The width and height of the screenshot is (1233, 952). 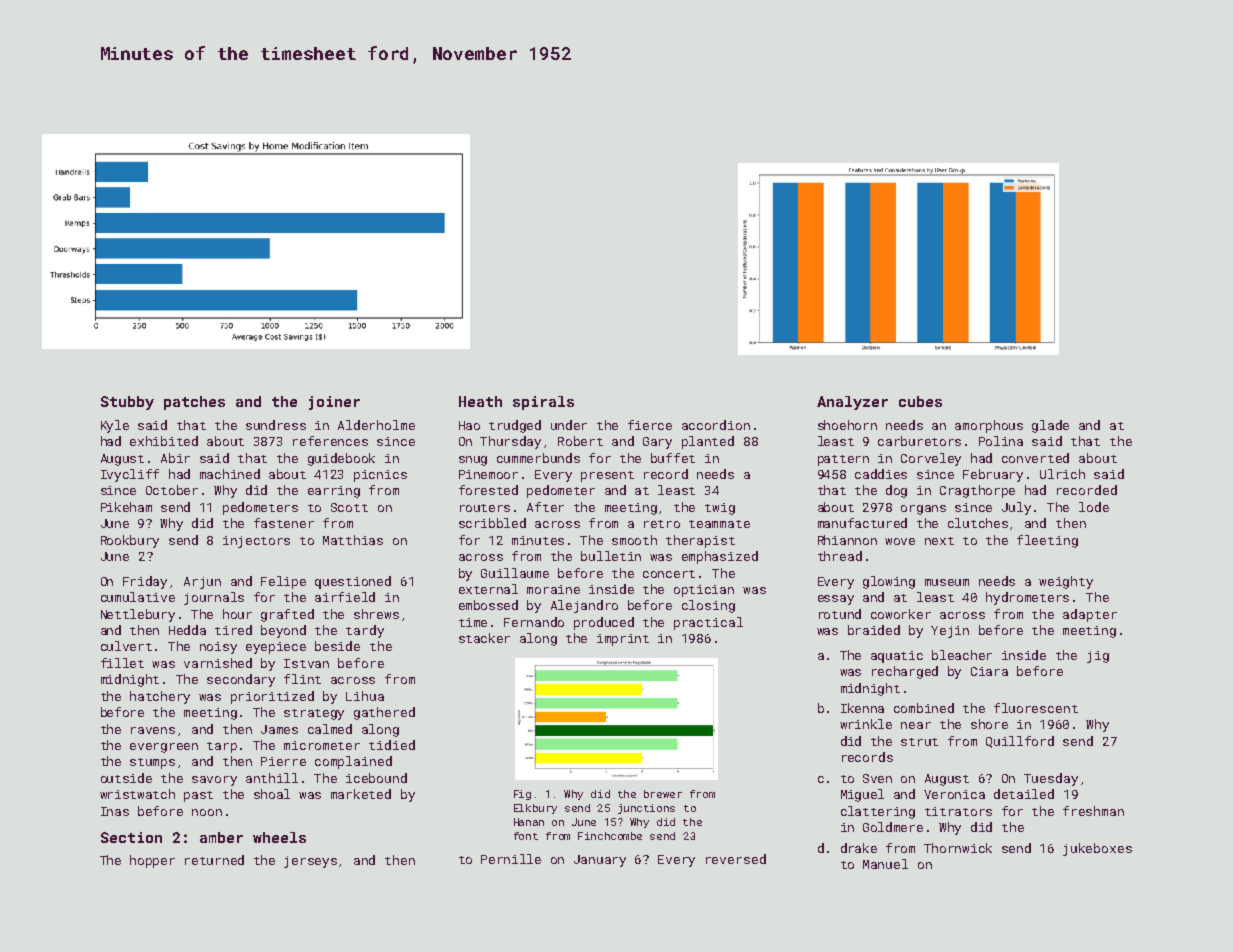 What do you see at coordinates (950, 632) in the screenshot?
I see `Yejin` at bounding box center [950, 632].
